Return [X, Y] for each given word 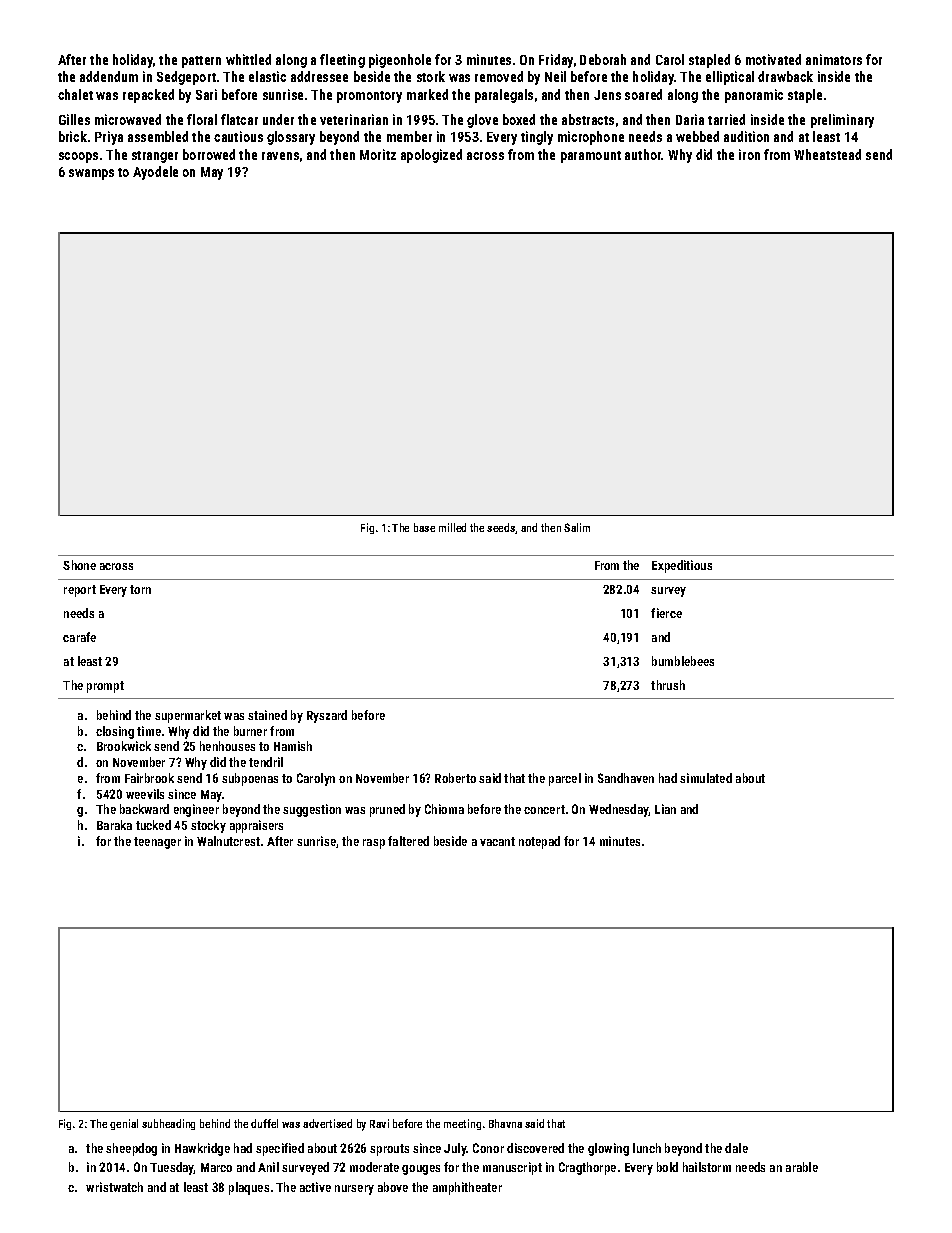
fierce [666, 613]
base [424, 527]
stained [267, 715]
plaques [249, 1188]
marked [427, 94]
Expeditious [682, 566]
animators [834, 59]
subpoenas [250, 779]
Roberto [455, 778]
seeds [501, 528]
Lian [665, 809]
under [278, 119]
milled [452, 527]
